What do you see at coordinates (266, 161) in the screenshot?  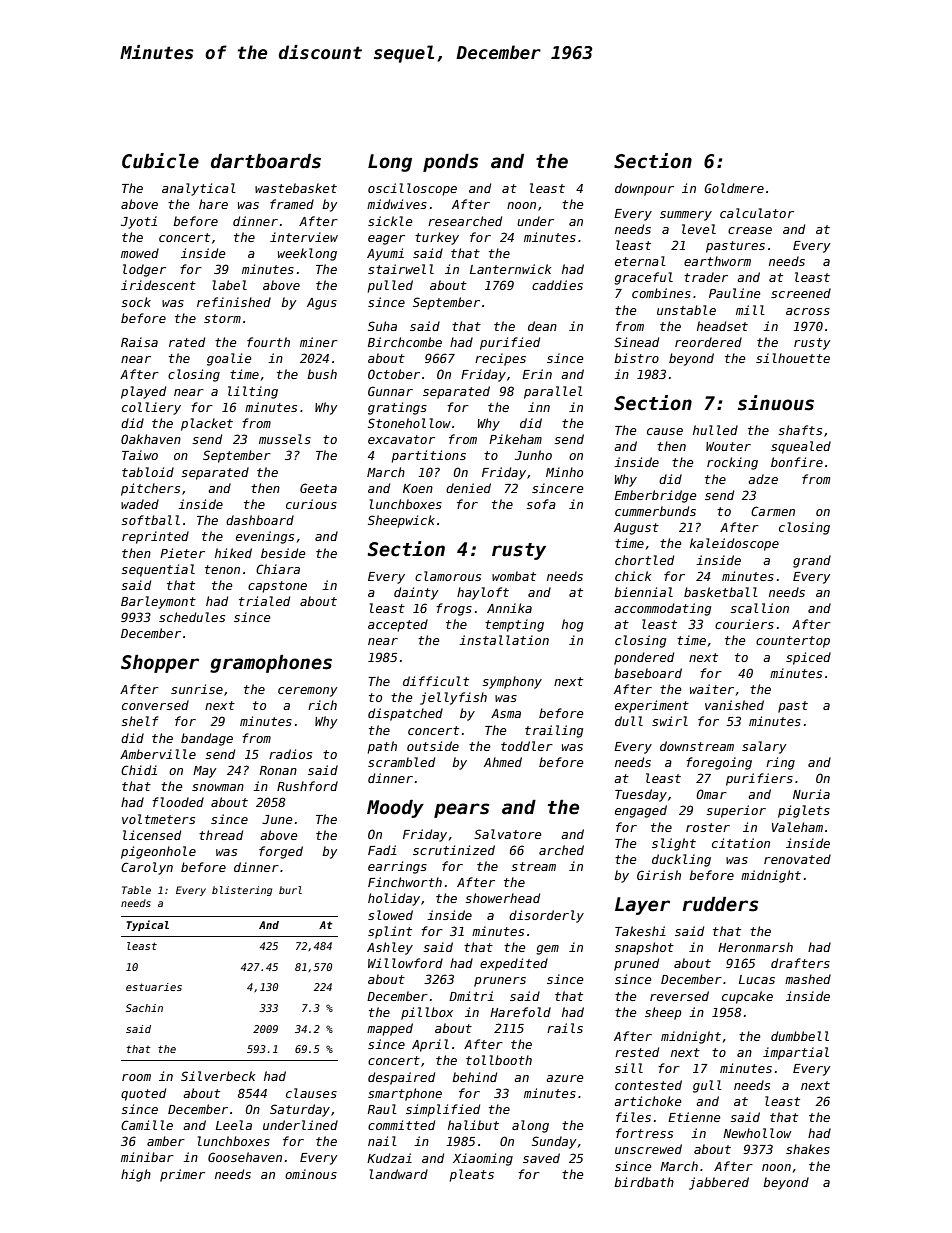 I see `dartboards` at bounding box center [266, 161].
